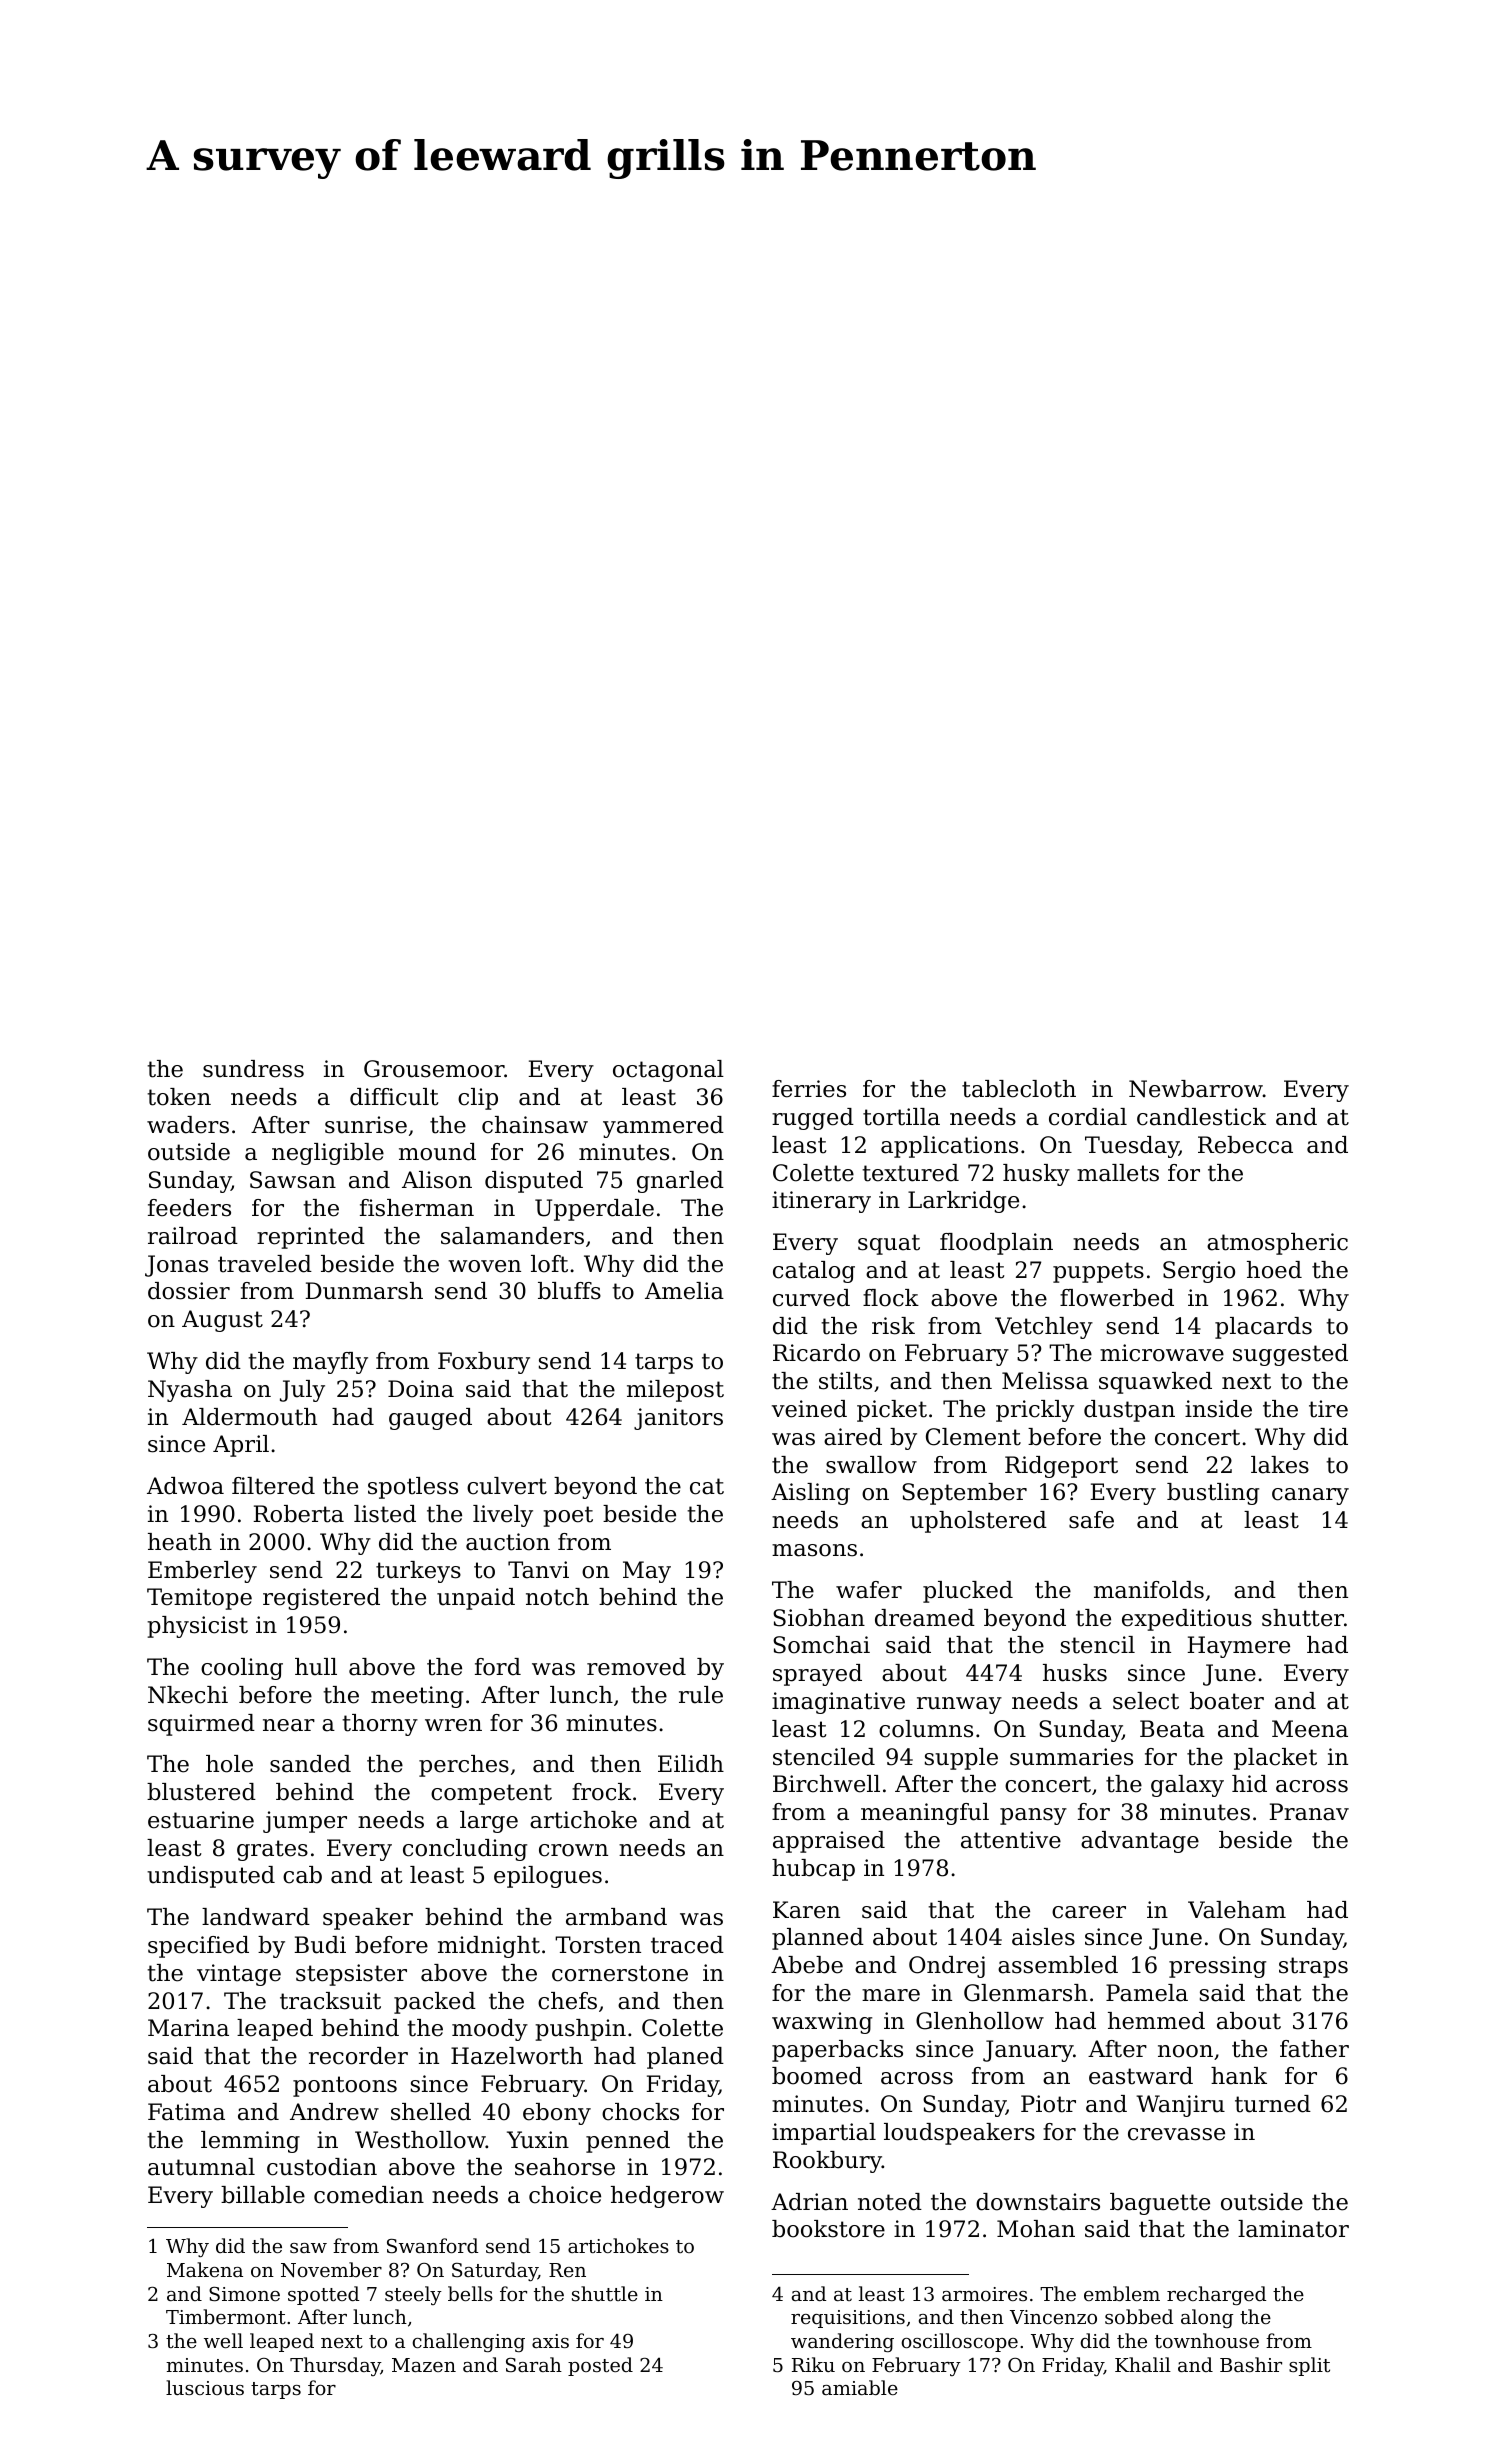  What do you see at coordinates (263, 2195) in the document?
I see `billable` at bounding box center [263, 2195].
